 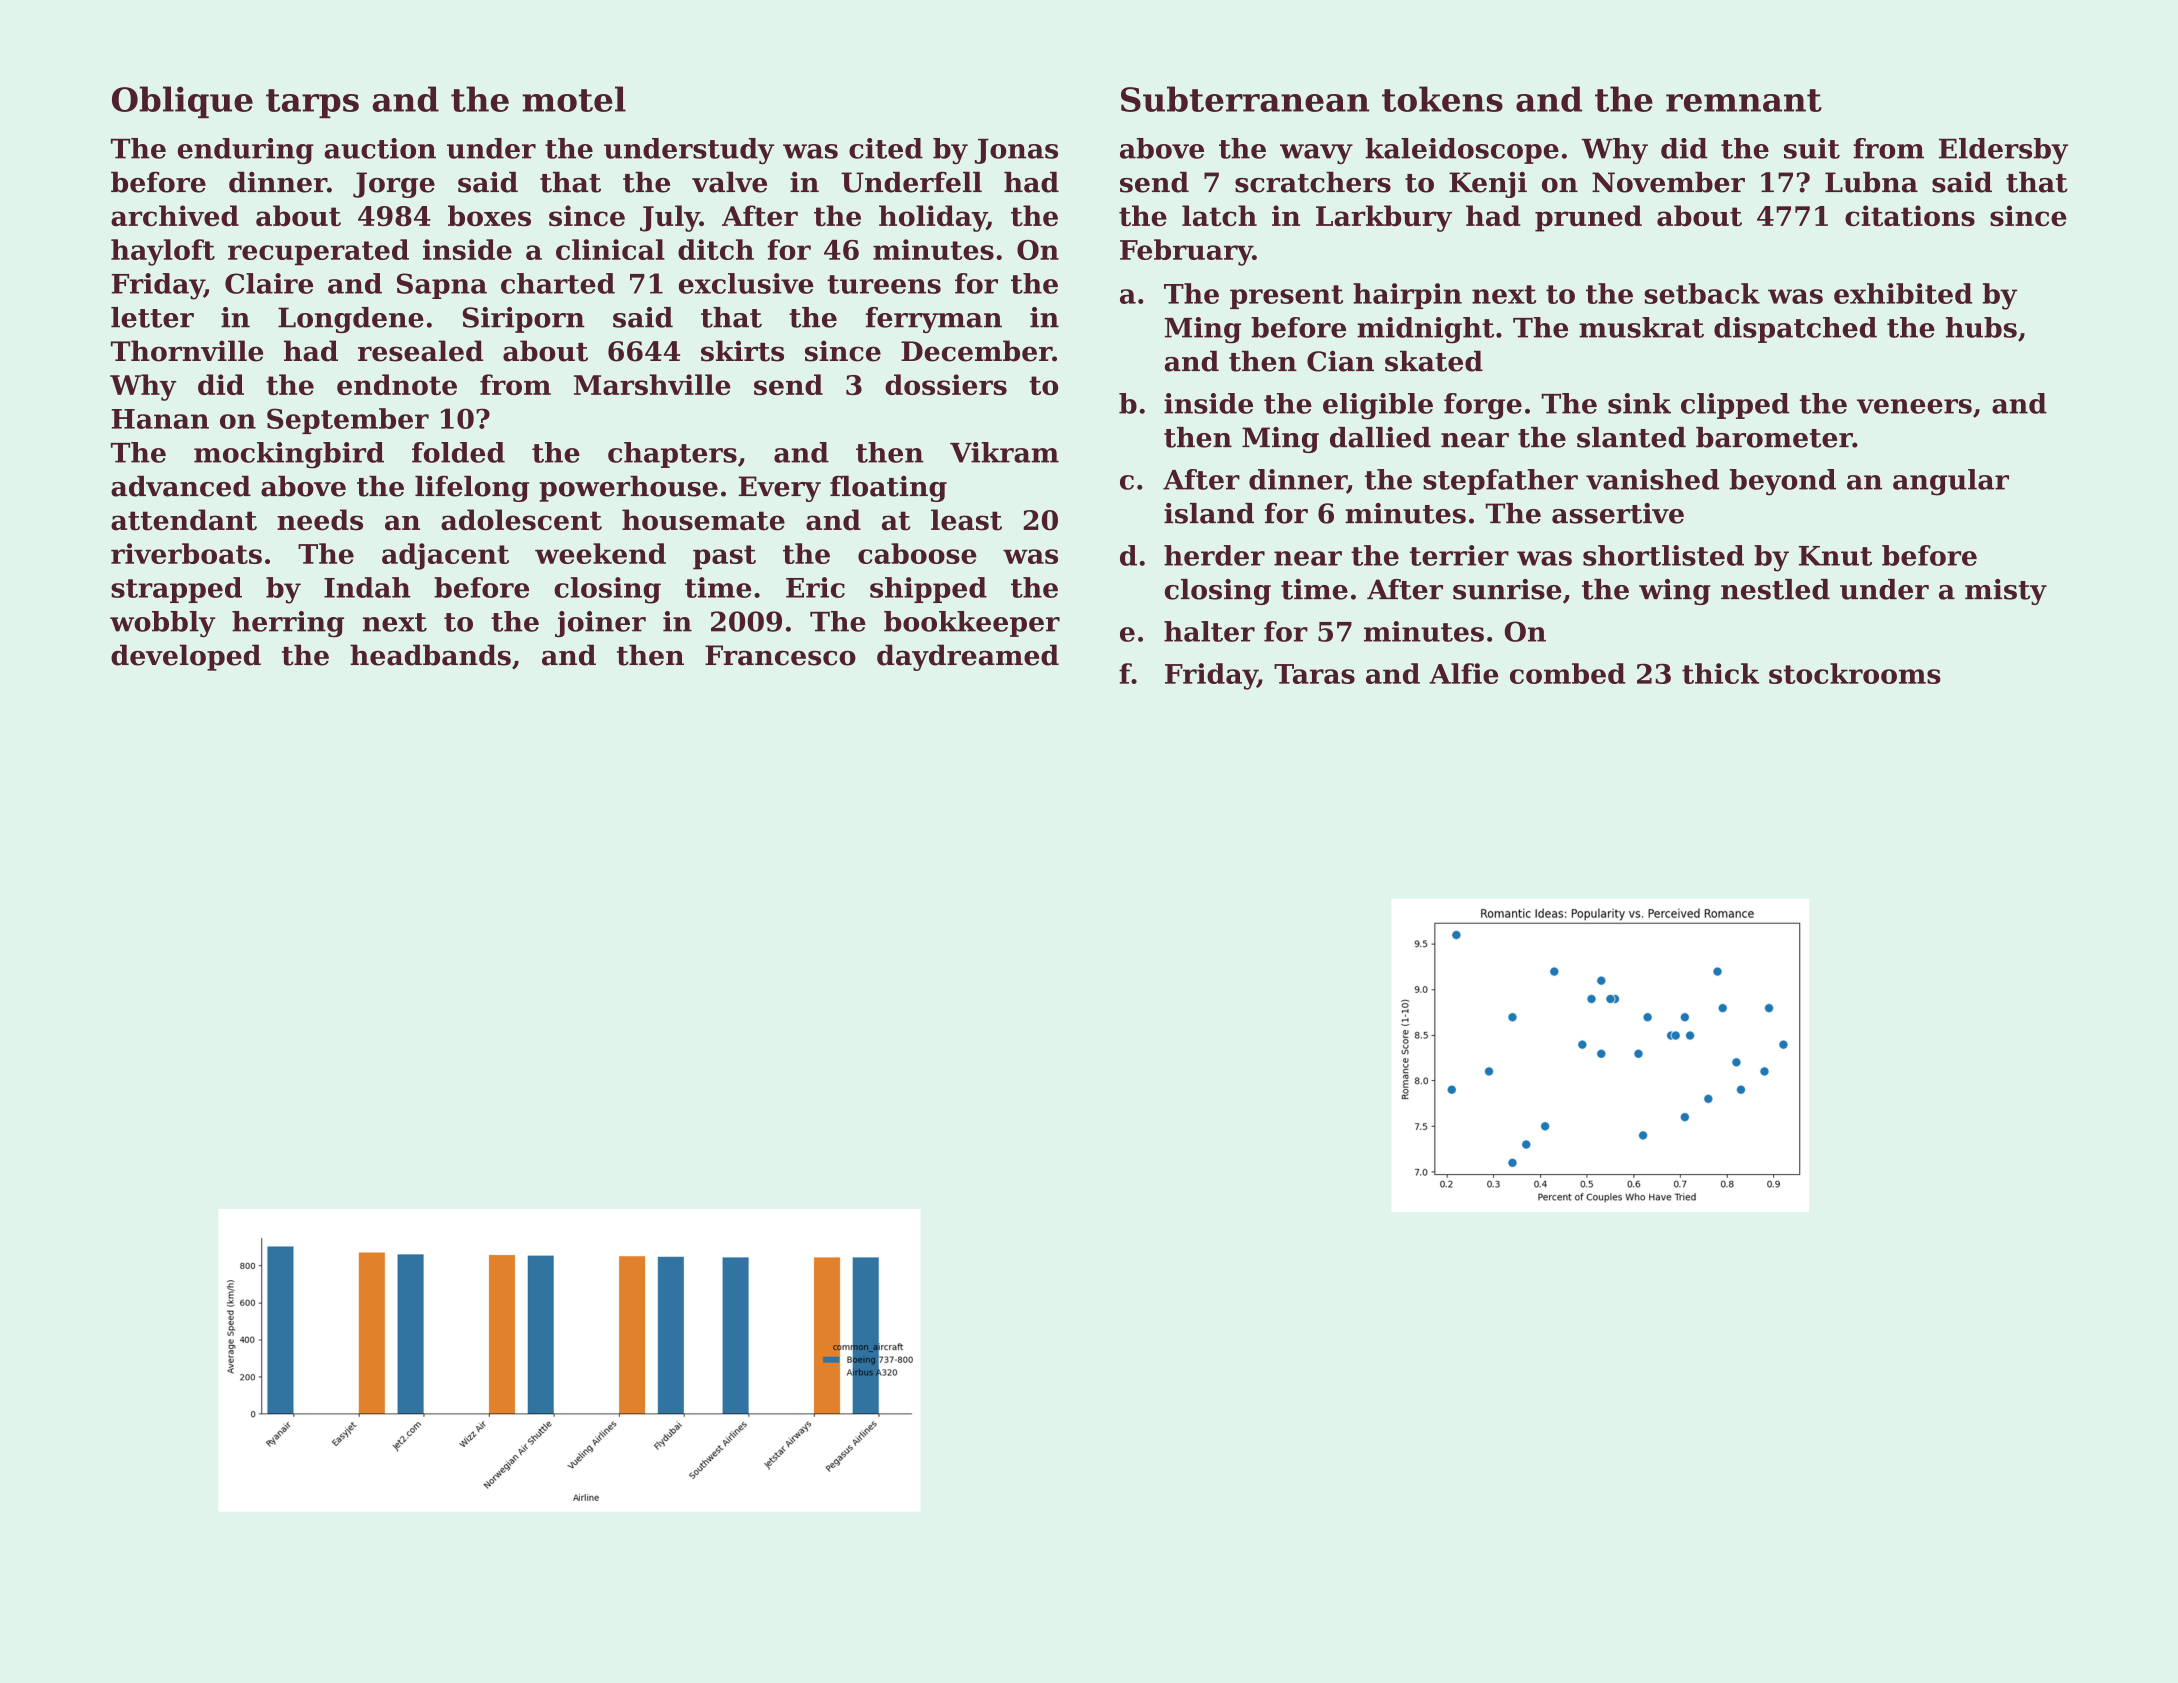 What do you see at coordinates (1314, 674) in the screenshot?
I see `Taras` at bounding box center [1314, 674].
